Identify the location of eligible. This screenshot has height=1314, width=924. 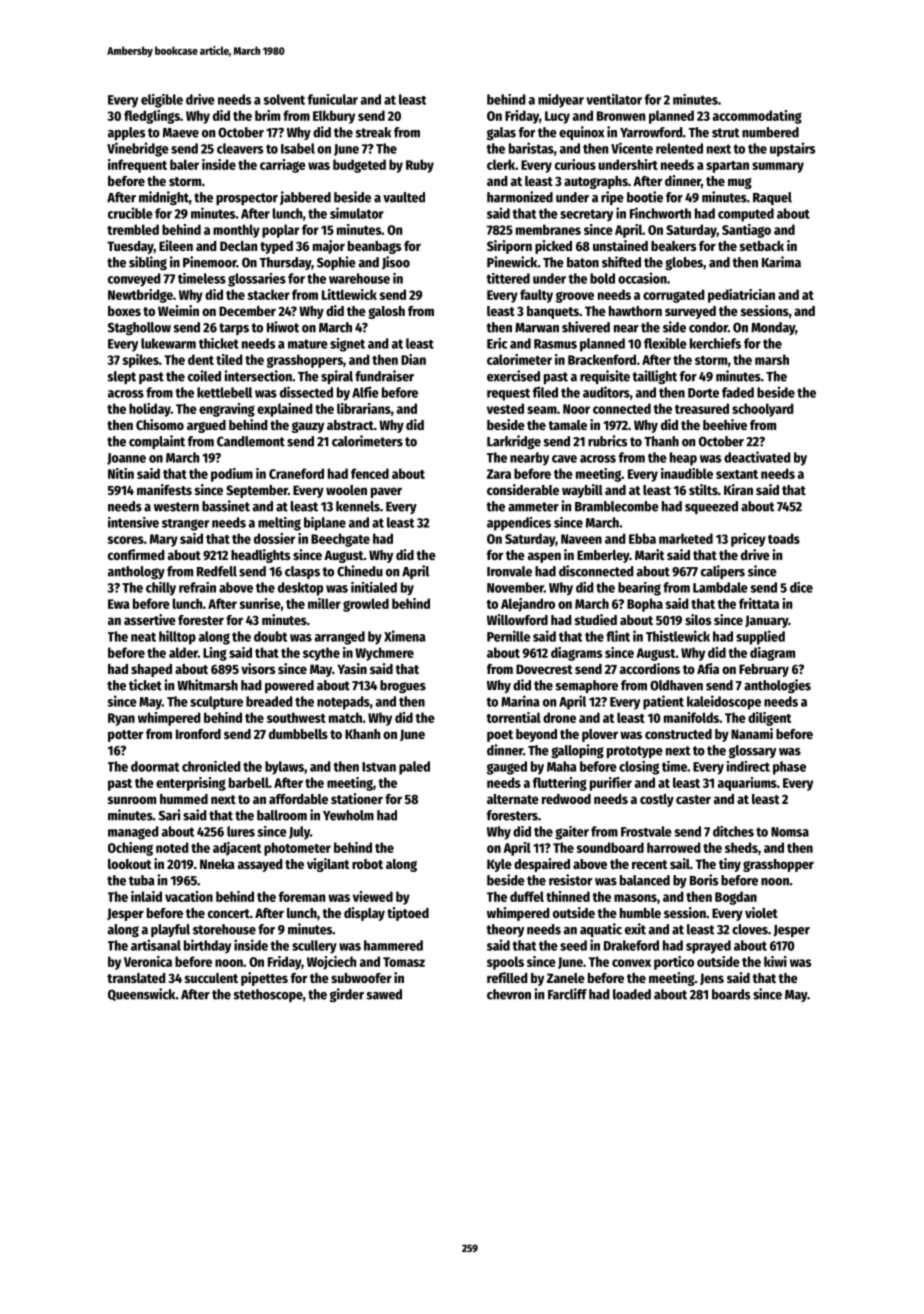
(162, 101).
